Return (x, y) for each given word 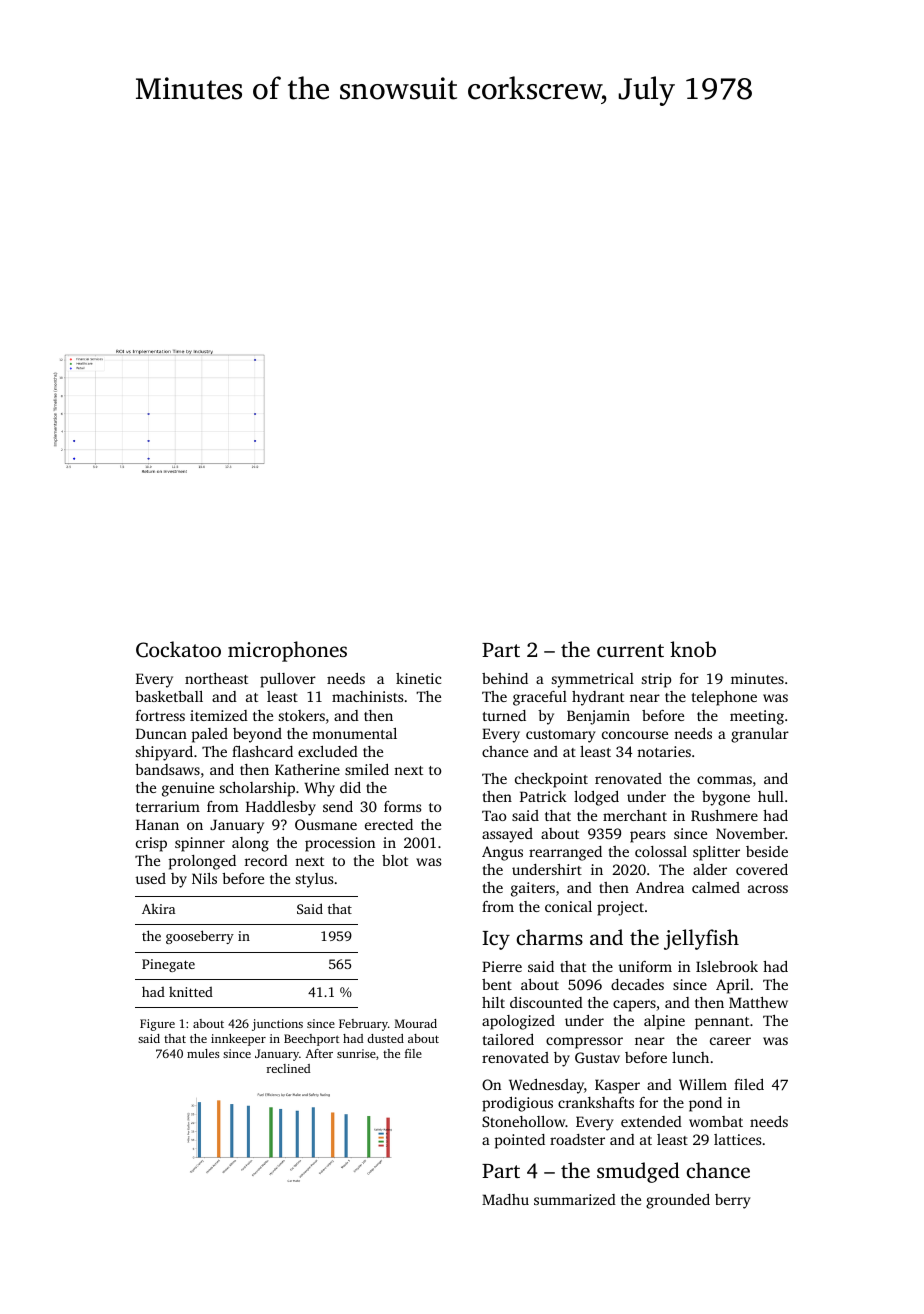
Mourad (416, 1023)
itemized (219, 715)
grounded (678, 1201)
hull (771, 796)
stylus (314, 880)
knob (693, 649)
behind (505, 678)
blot (395, 860)
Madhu (505, 1199)
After (319, 1053)
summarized (575, 1199)
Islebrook (727, 966)
